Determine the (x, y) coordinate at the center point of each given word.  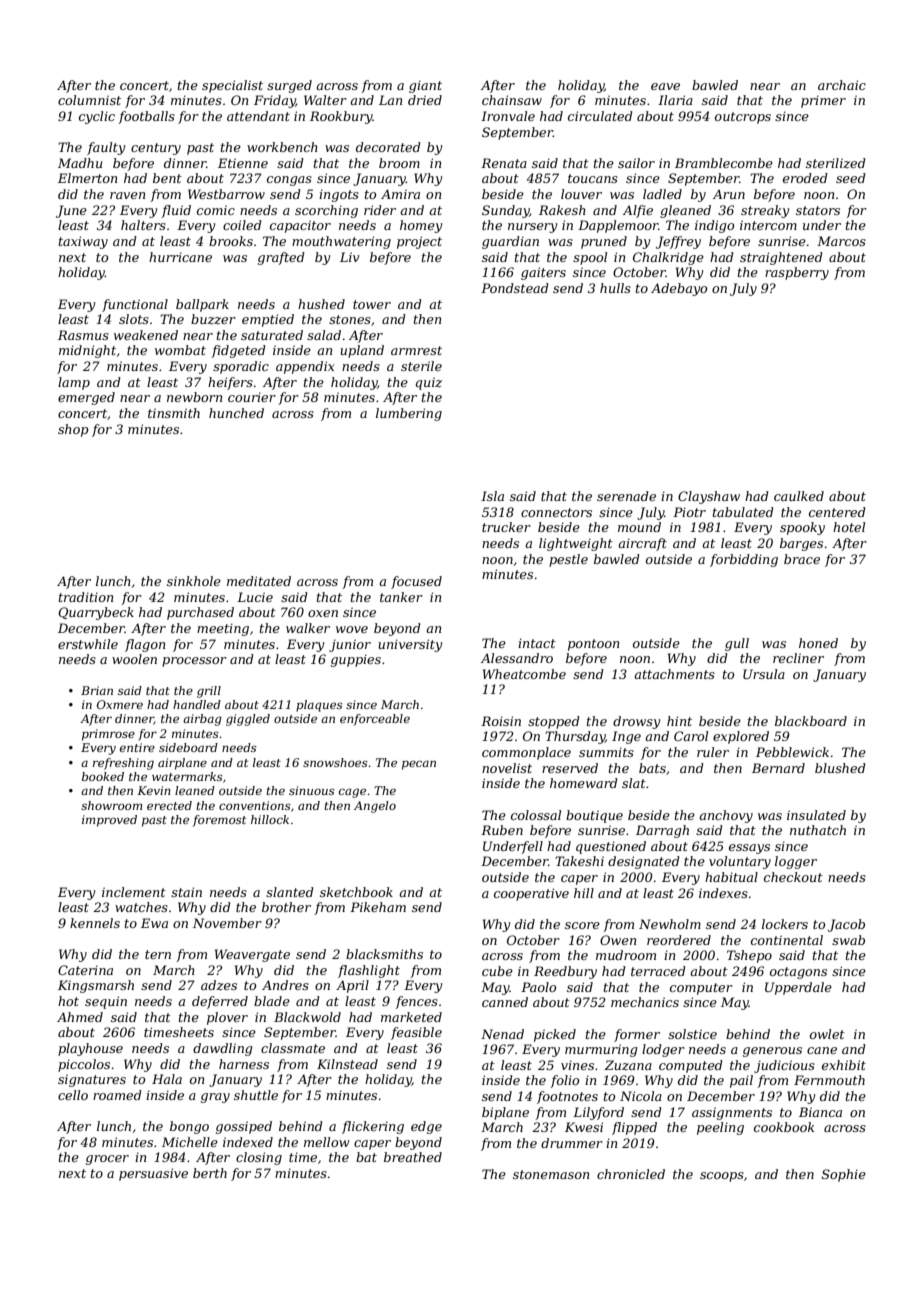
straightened (781, 258)
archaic (842, 85)
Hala (167, 1079)
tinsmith (174, 413)
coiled (242, 225)
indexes (723, 893)
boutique (594, 816)
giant (425, 86)
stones (350, 319)
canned (505, 1002)
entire (137, 747)
